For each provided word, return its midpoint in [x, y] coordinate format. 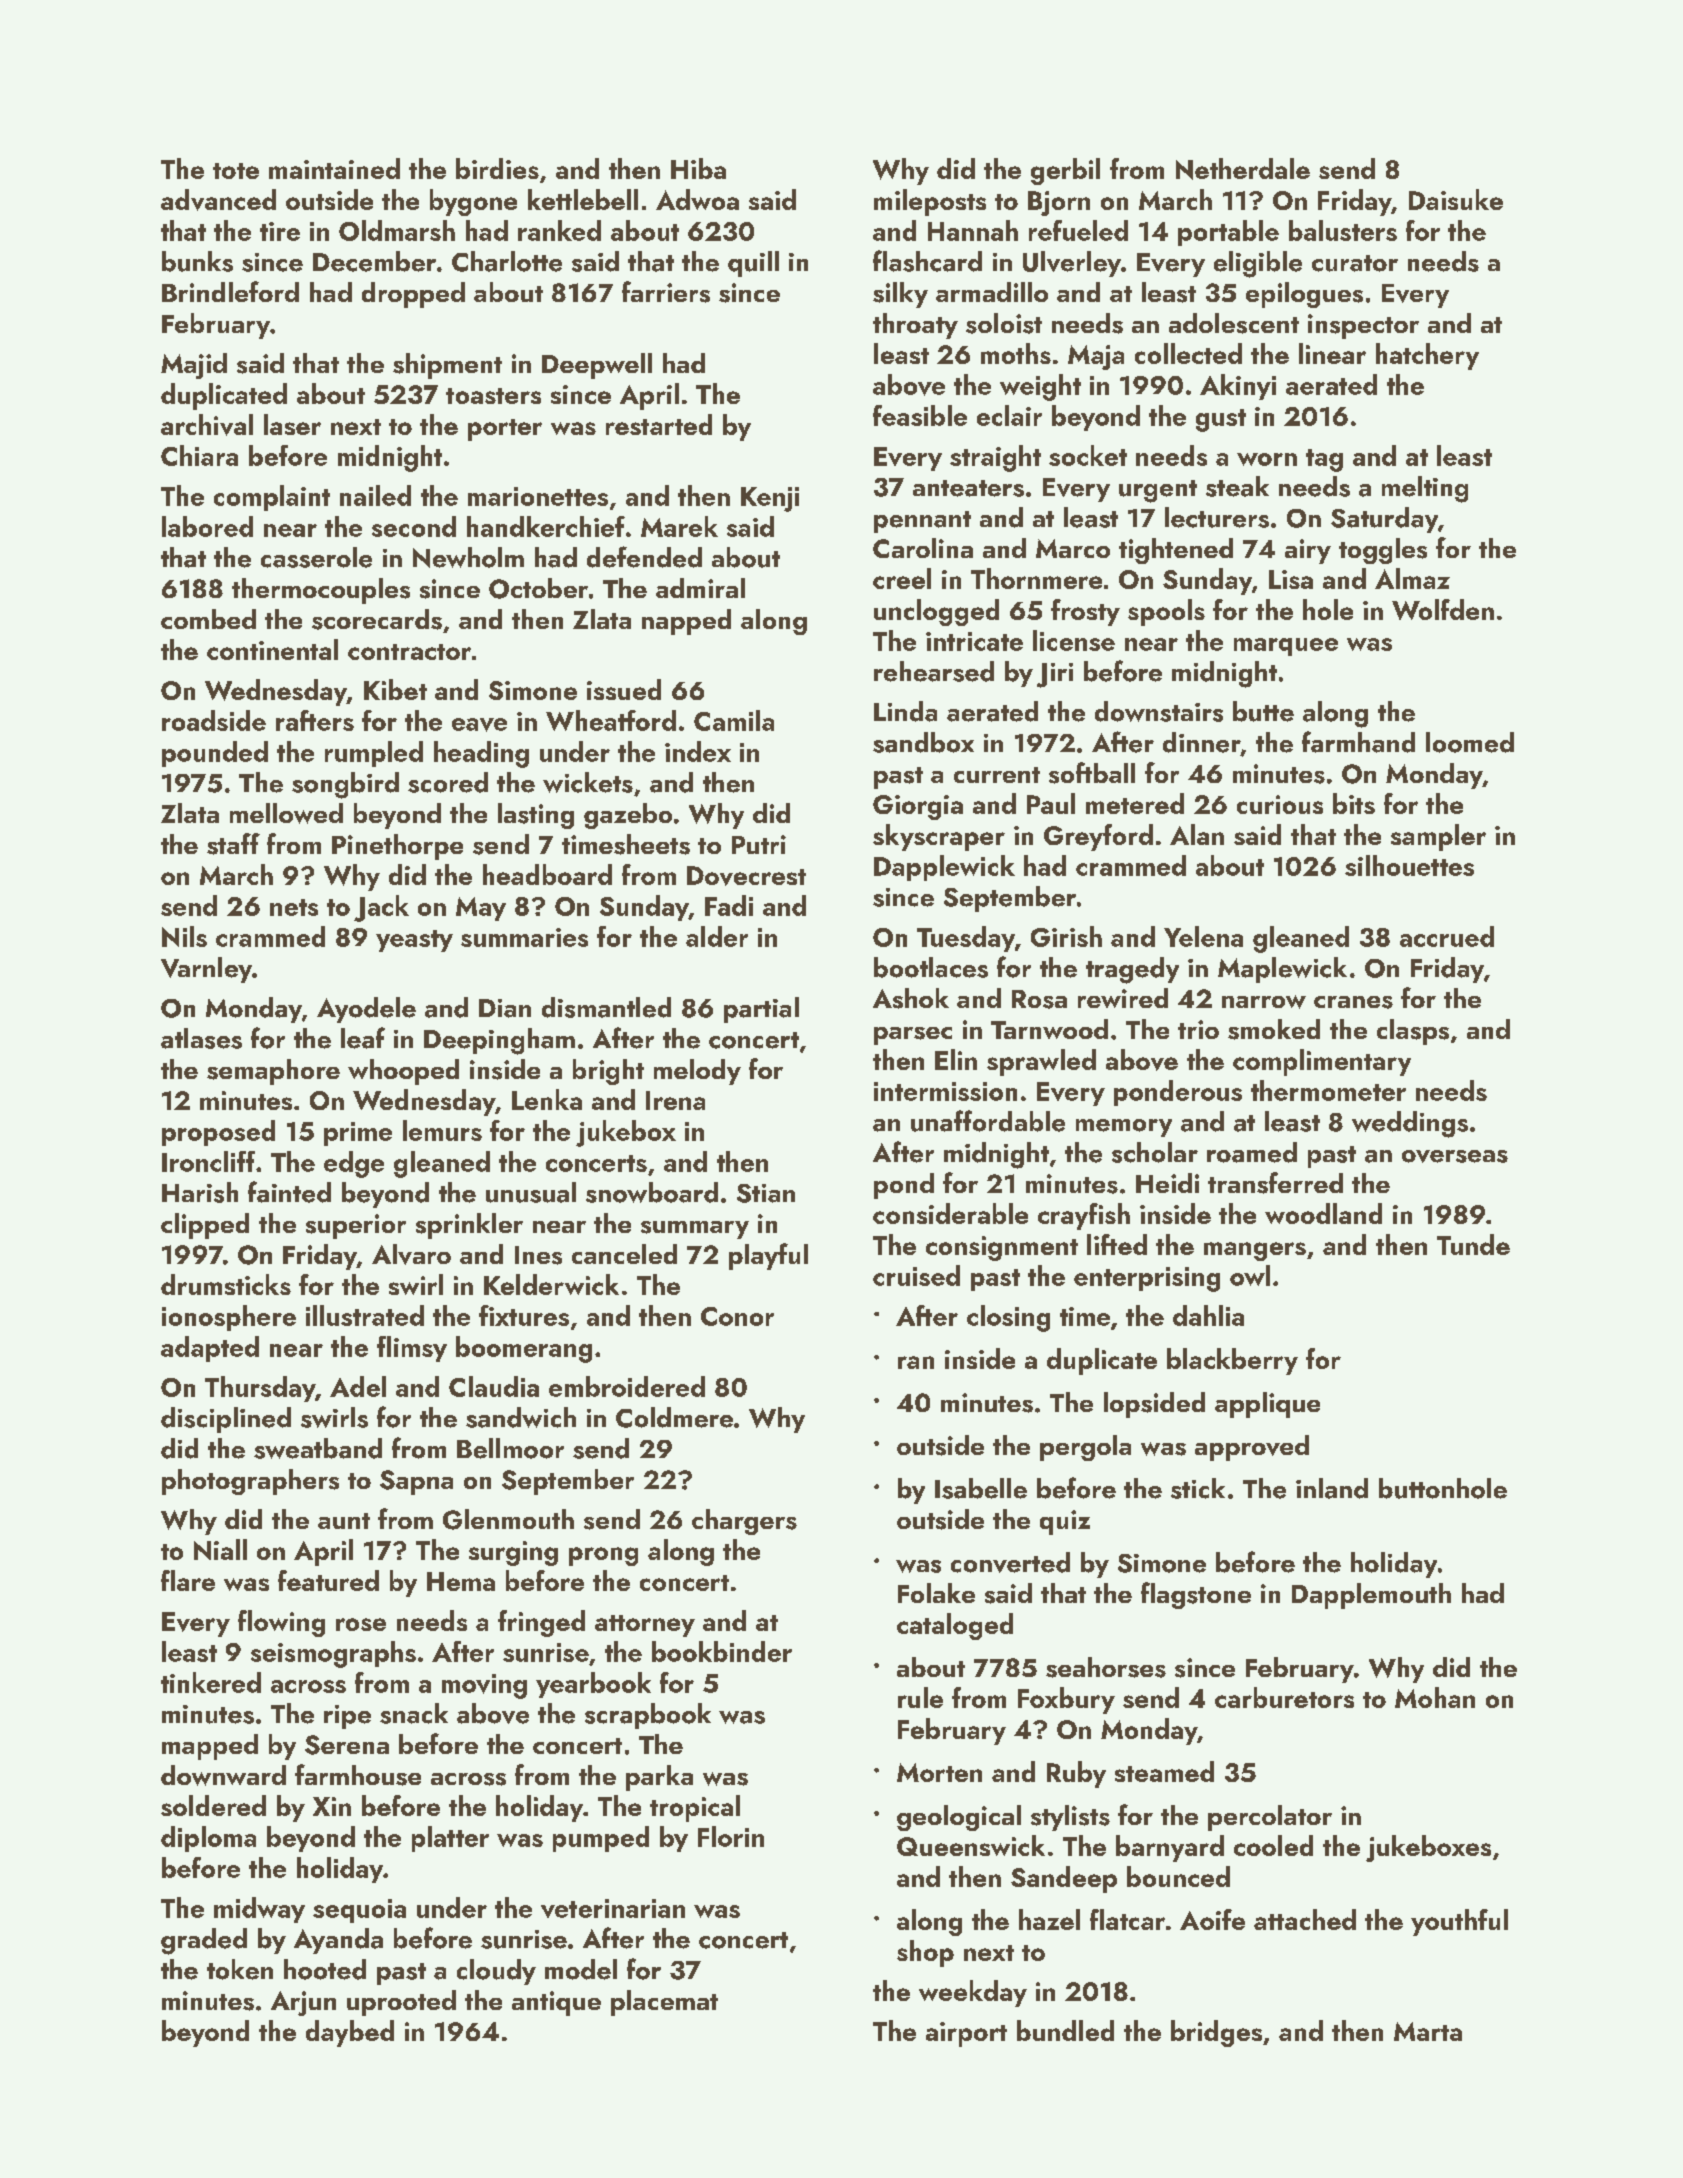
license [1074, 640]
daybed [350, 2033]
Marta [1428, 2031]
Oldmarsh [397, 230]
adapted [210, 1349]
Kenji [770, 499]
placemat [664, 2003]
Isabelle [981, 1488]
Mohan [1435, 1697]
